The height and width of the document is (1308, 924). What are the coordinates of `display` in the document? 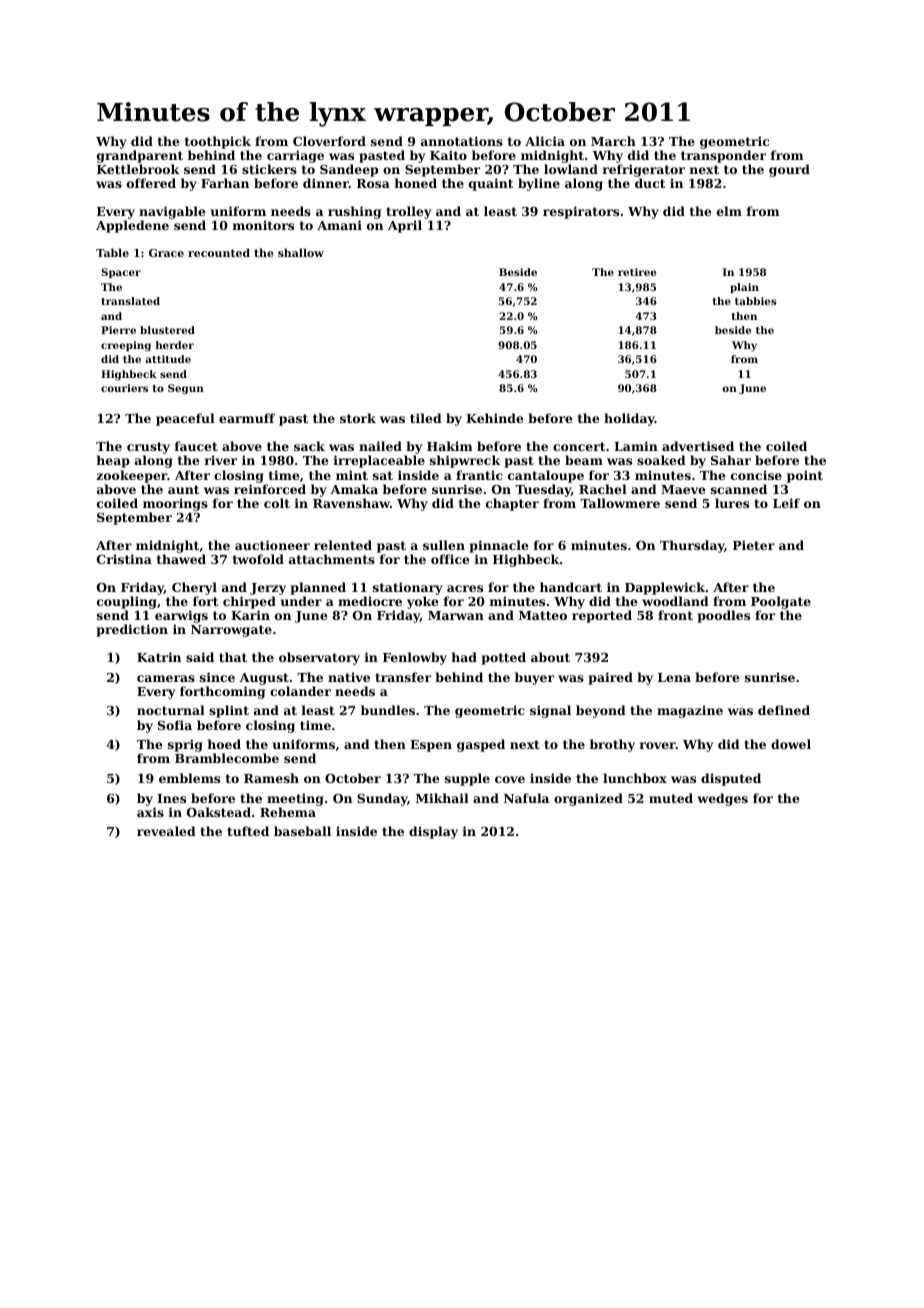 It's located at (433, 832).
